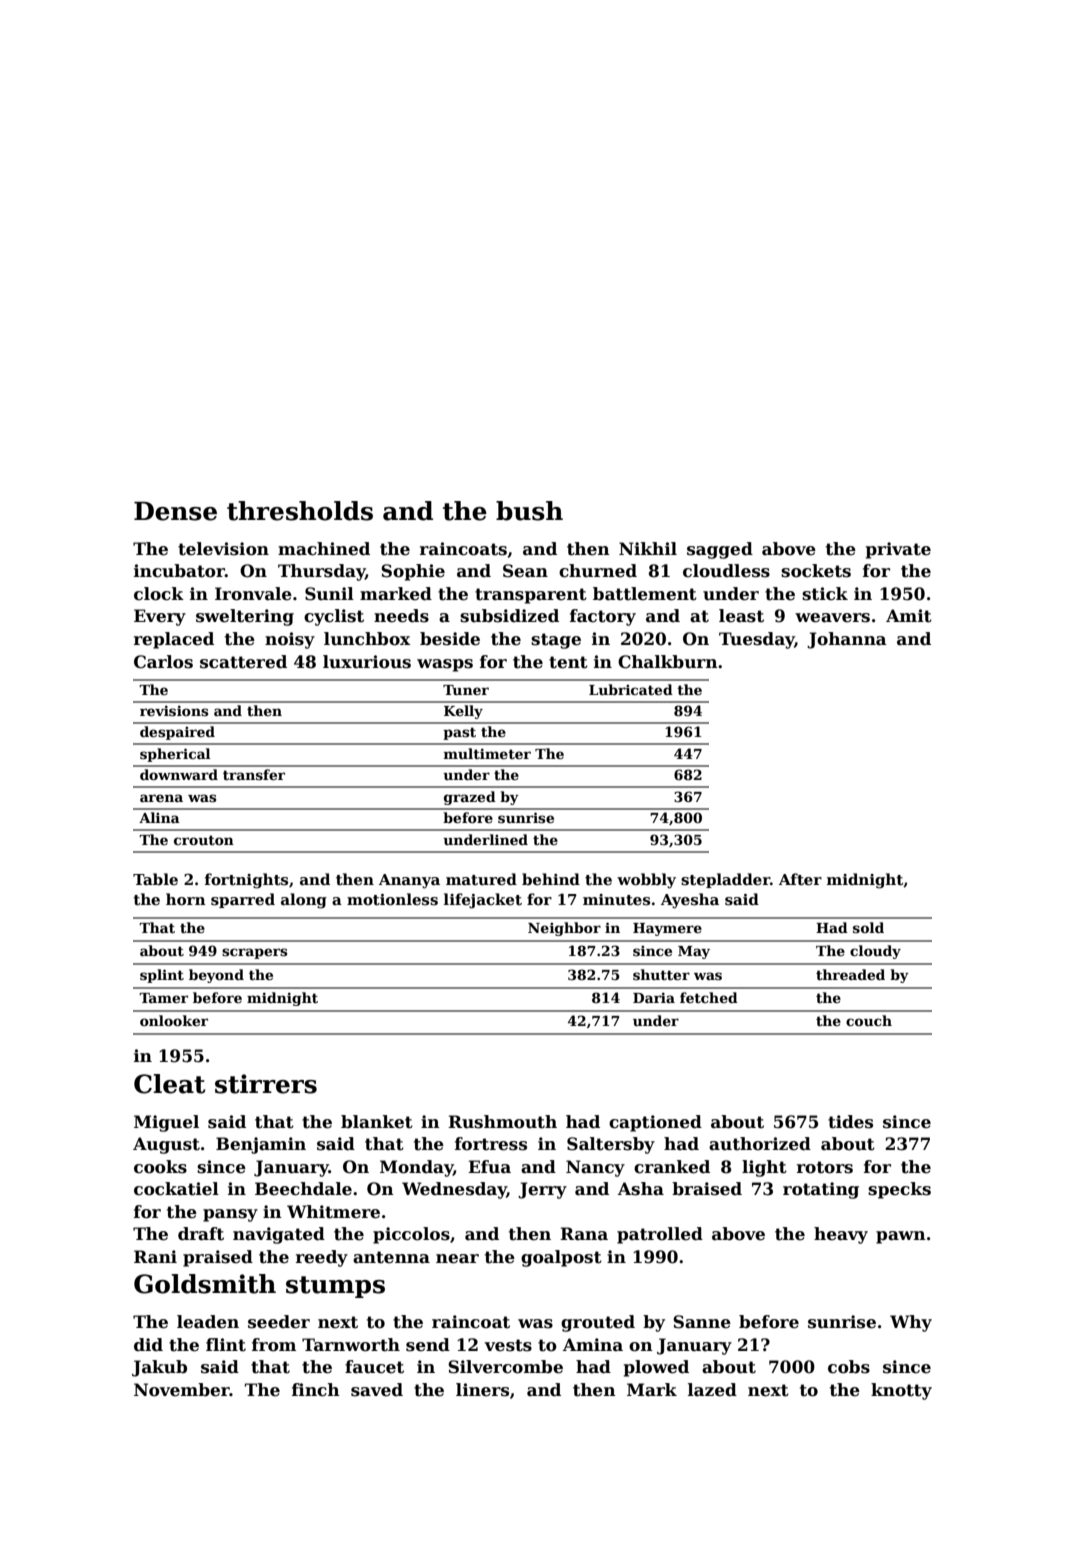 This screenshot has width=1065, height=1543. Describe the element at coordinates (898, 550) in the screenshot. I see `private` at that location.
